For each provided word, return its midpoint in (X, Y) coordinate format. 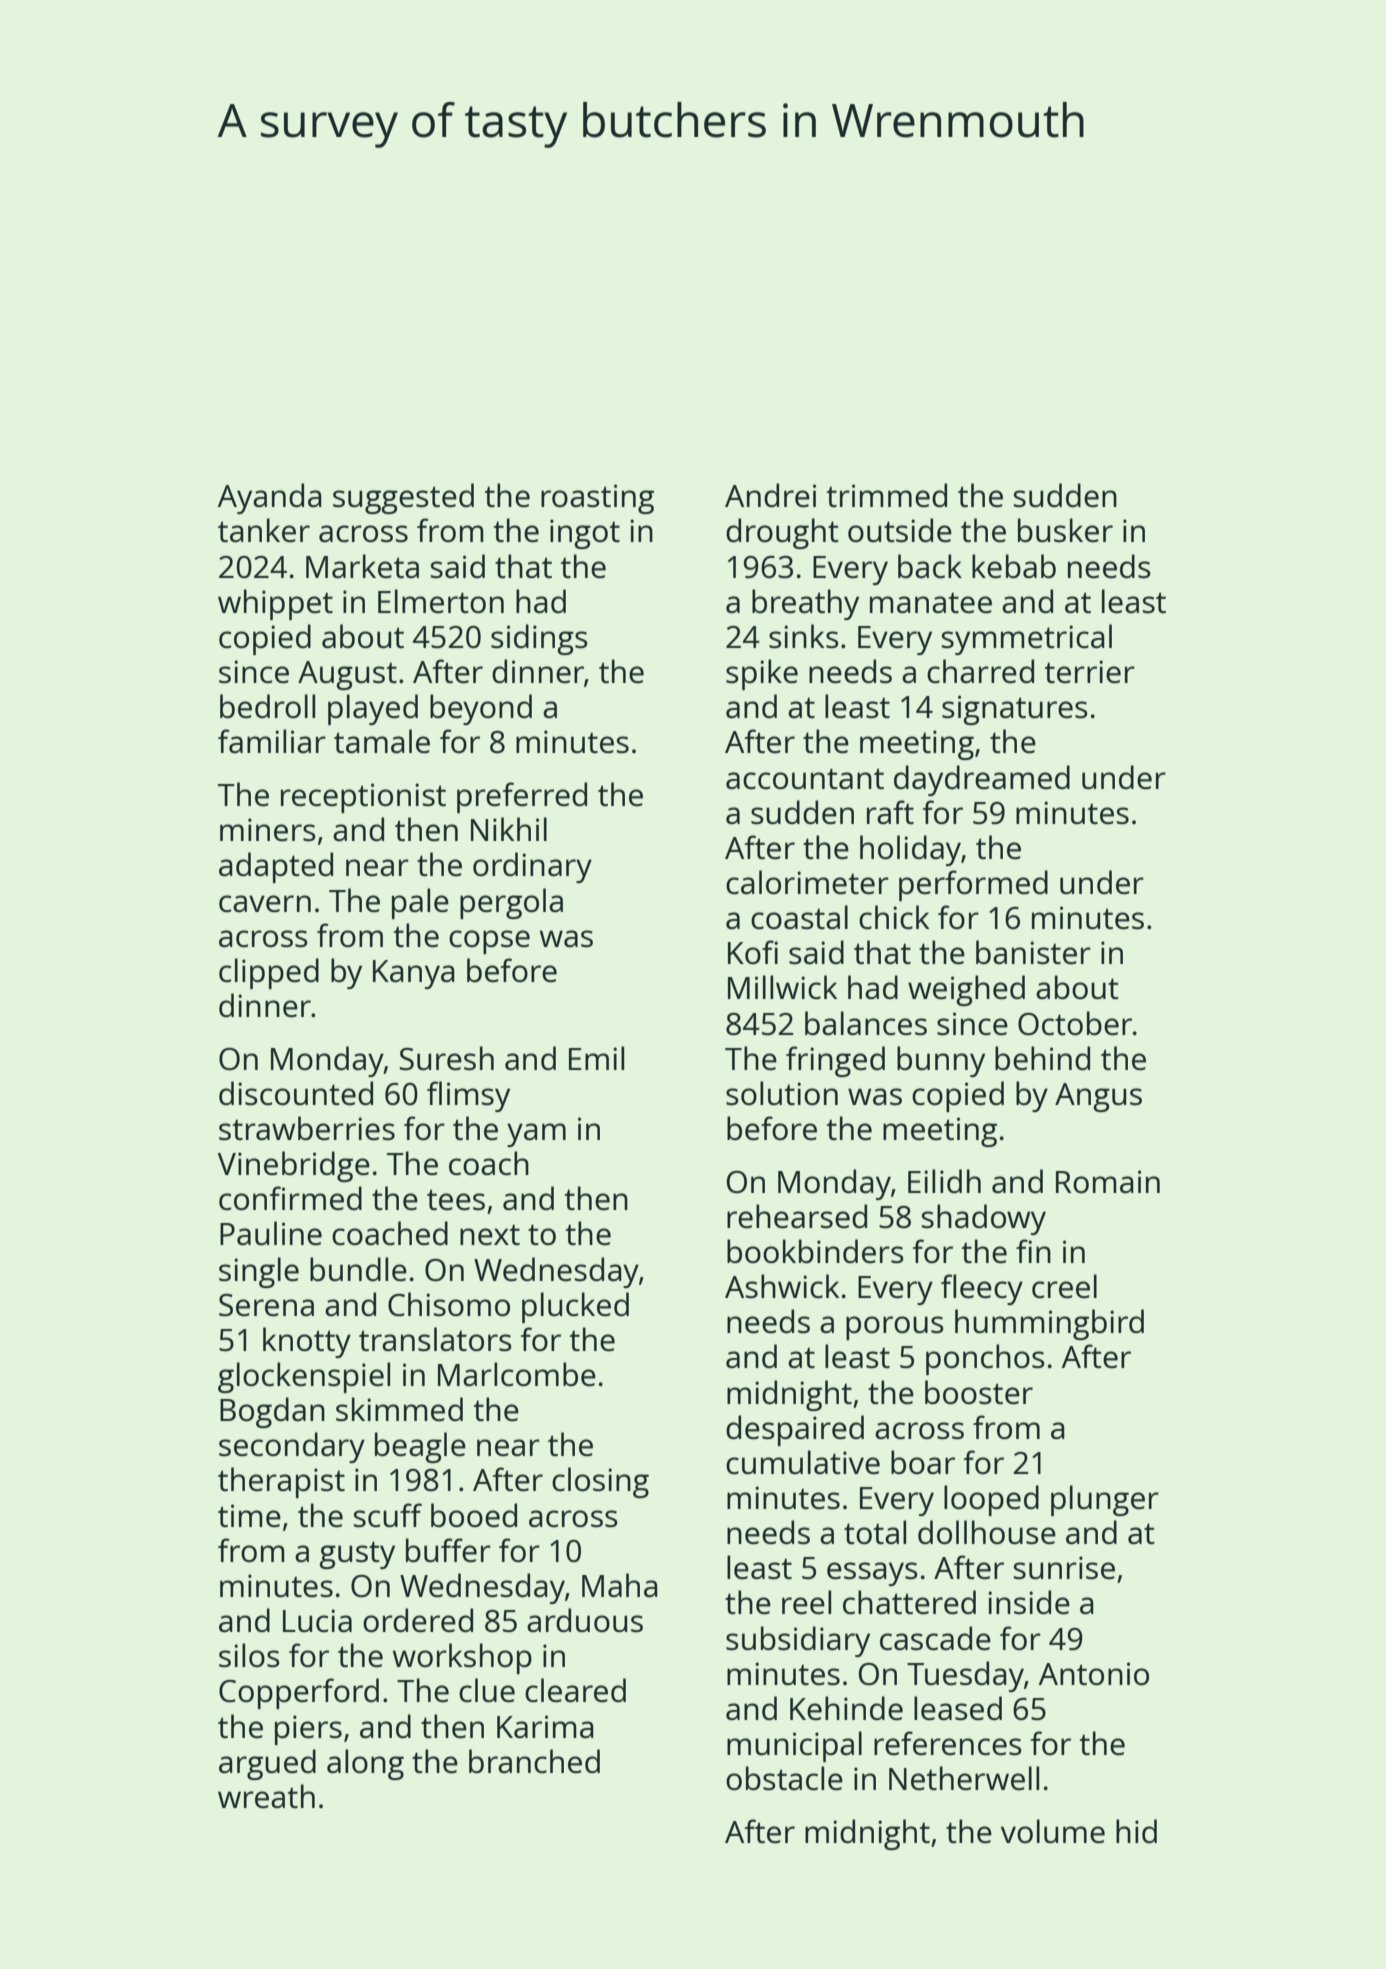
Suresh (447, 1058)
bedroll (267, 706)
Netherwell (964, 1778)
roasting (597, 499)
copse (489, 942)
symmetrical (1027, 639)
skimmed (399, 1409)
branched (534, 1761)
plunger (1105, 1500)
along (365, 1764)
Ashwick (782, 1286)
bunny (941, 1061)
